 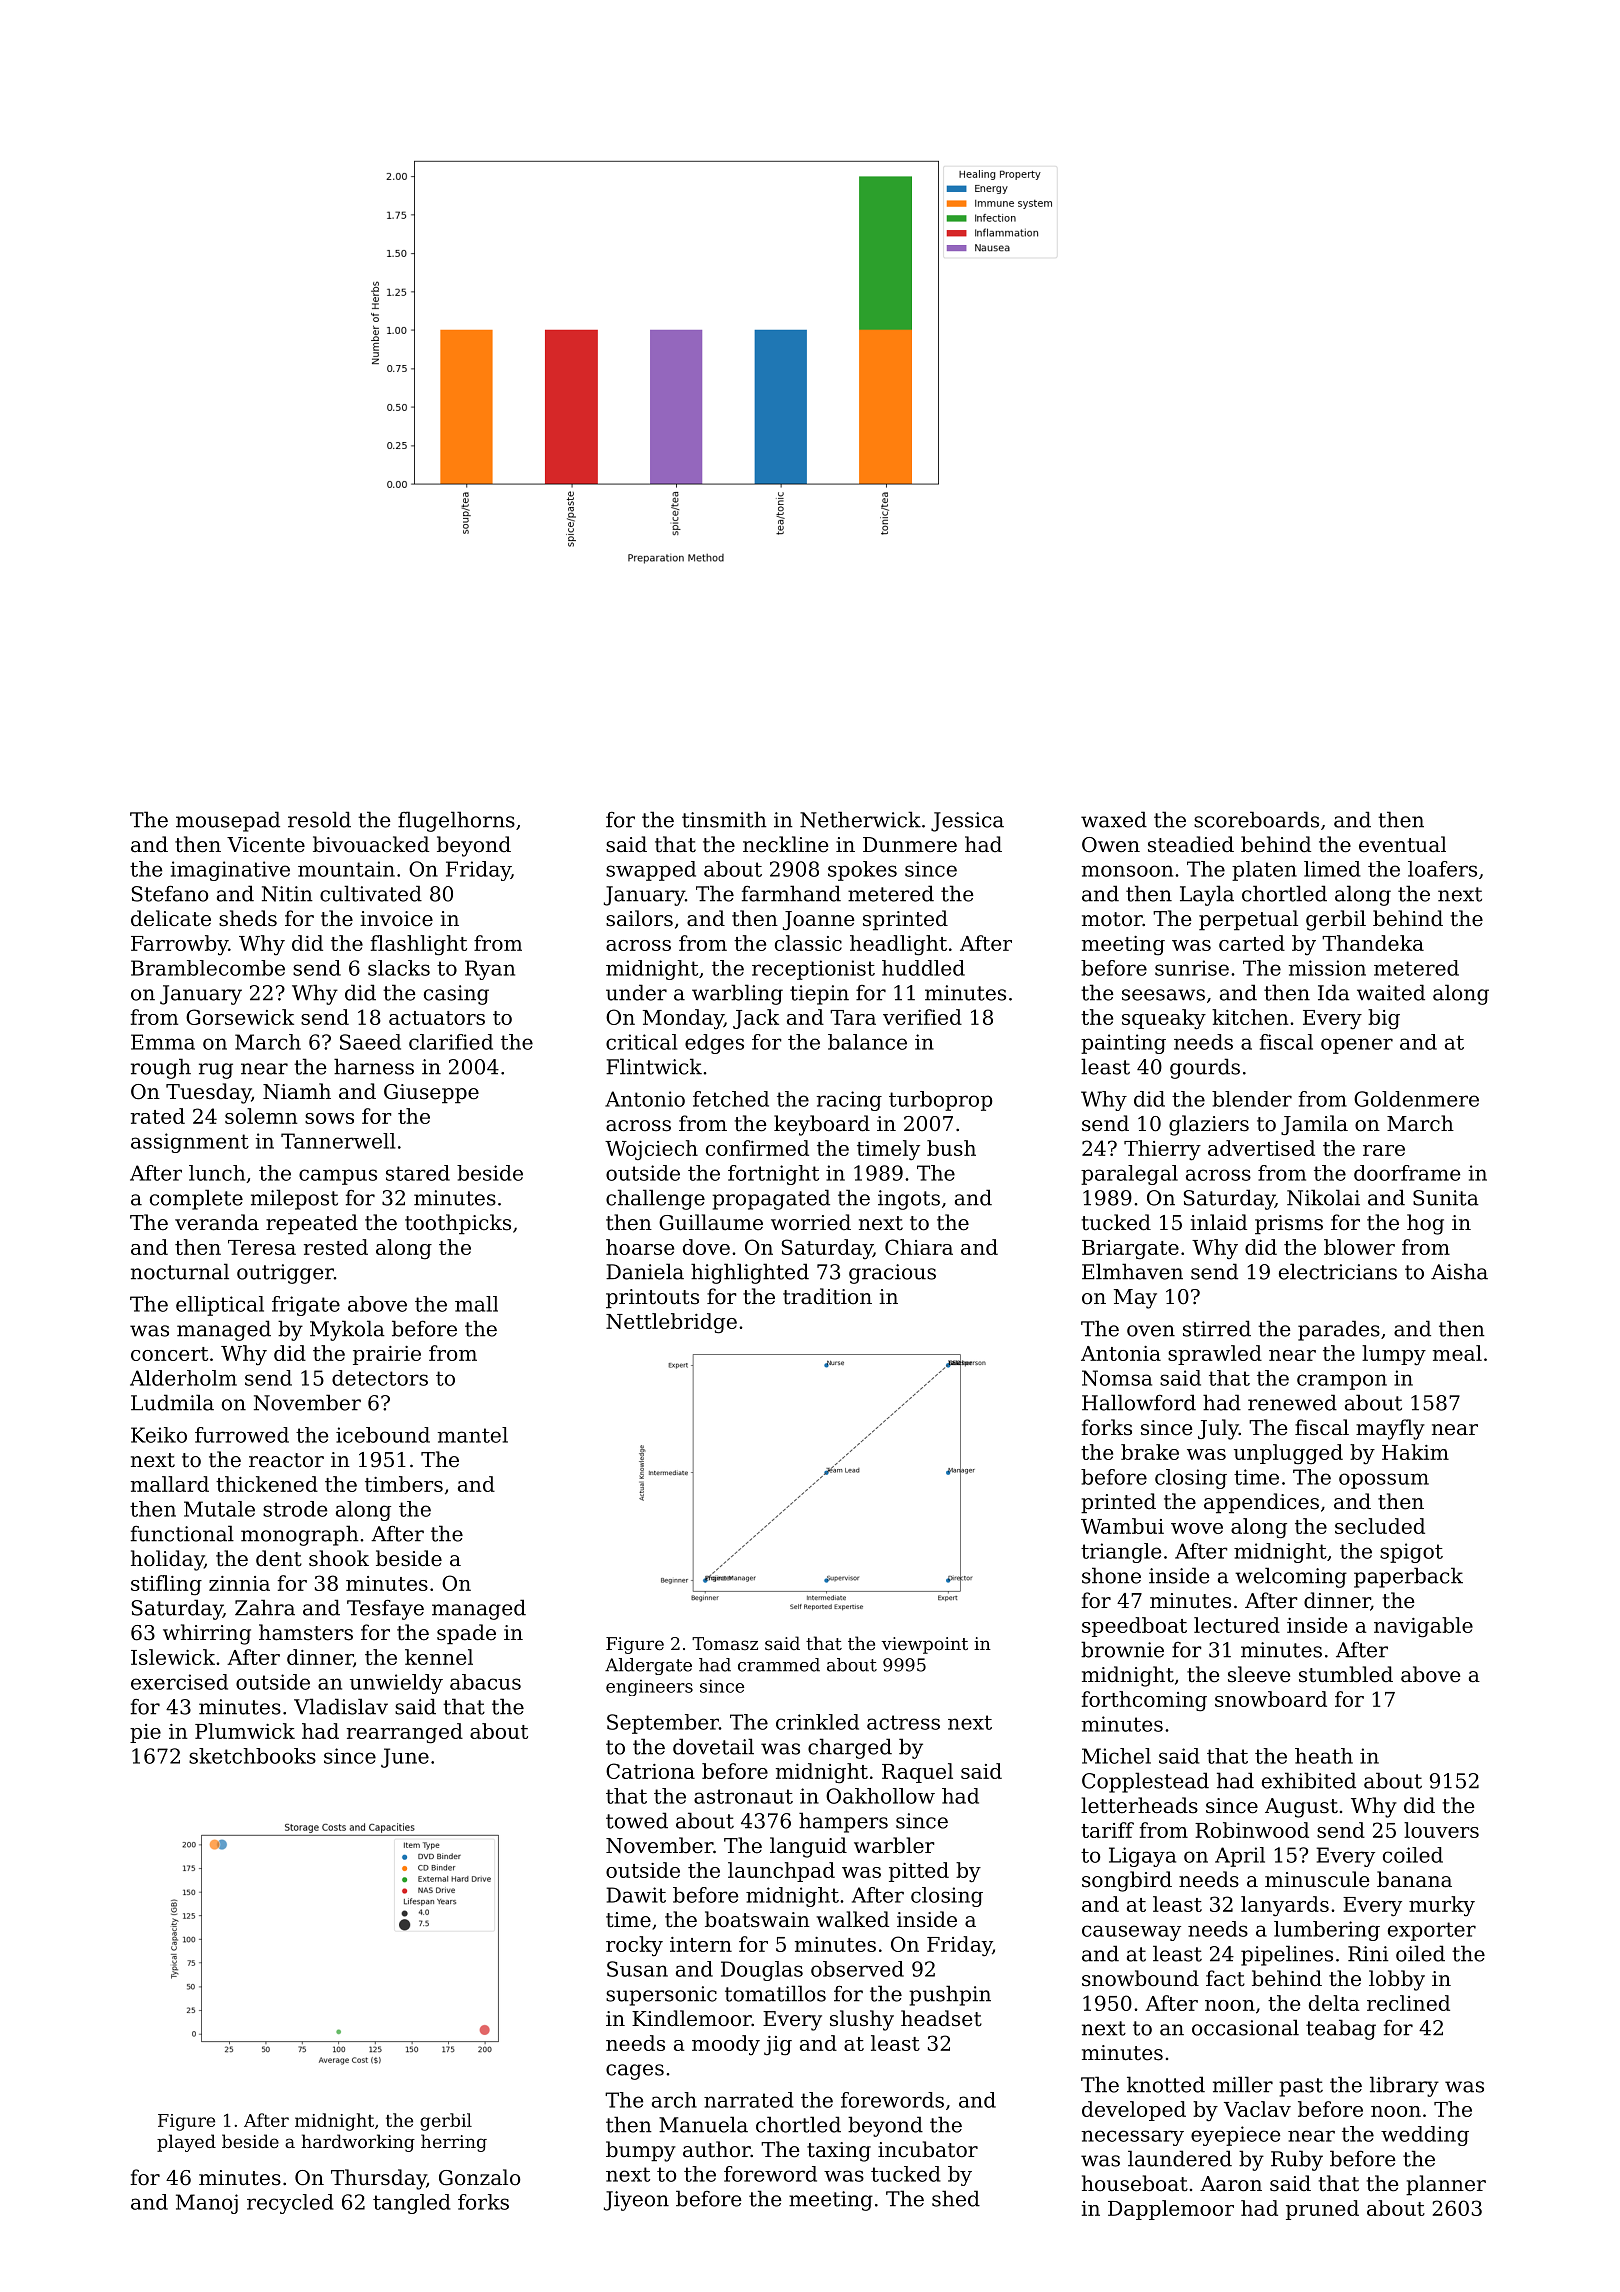 I want to click on cultivated, so click(x=371, y=893).
